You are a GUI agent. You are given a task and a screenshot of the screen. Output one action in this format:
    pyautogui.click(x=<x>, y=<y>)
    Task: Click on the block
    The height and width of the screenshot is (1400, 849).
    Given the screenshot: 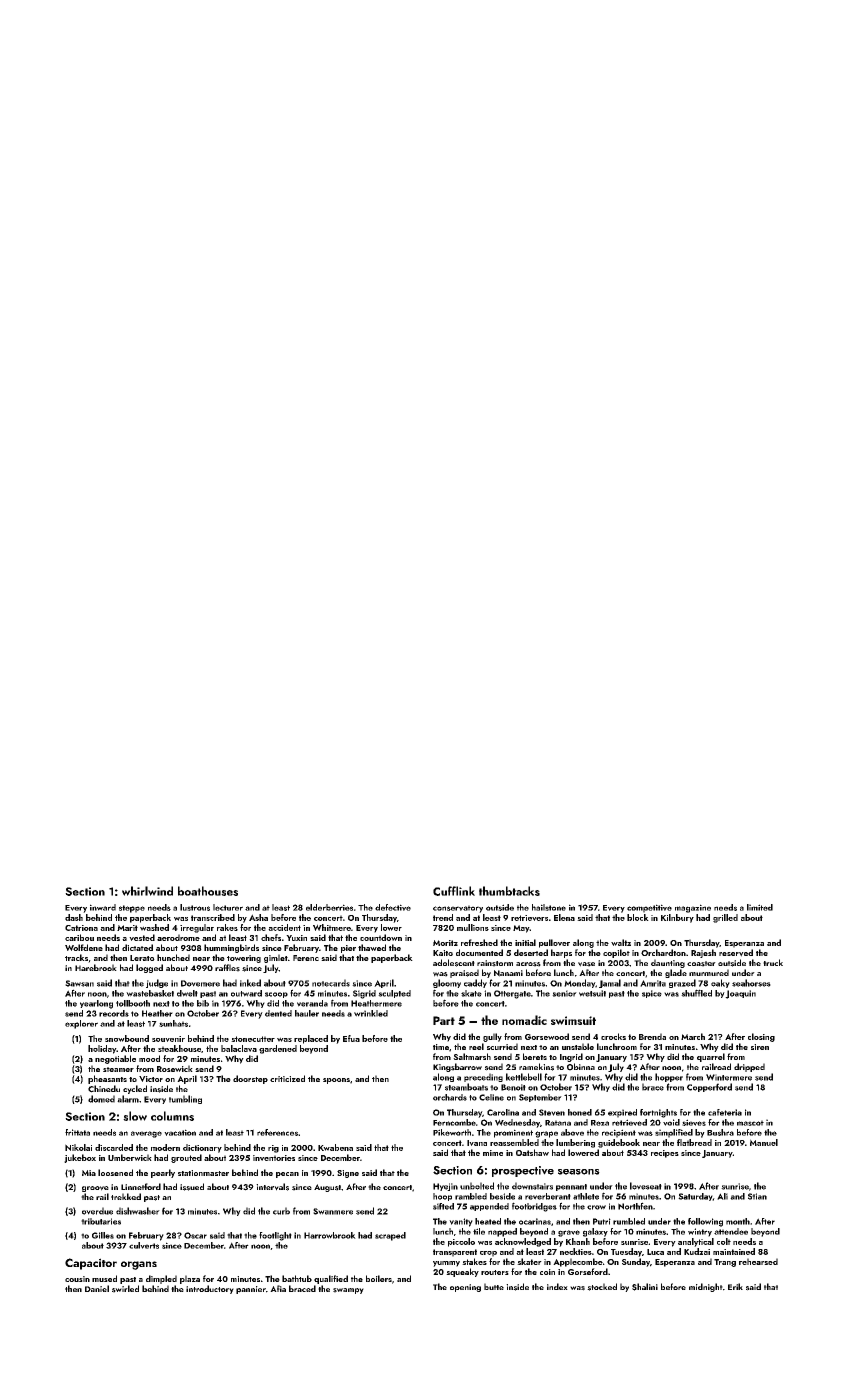 What is the action you would take?
    pyautogui.click(x=638, y=917)
